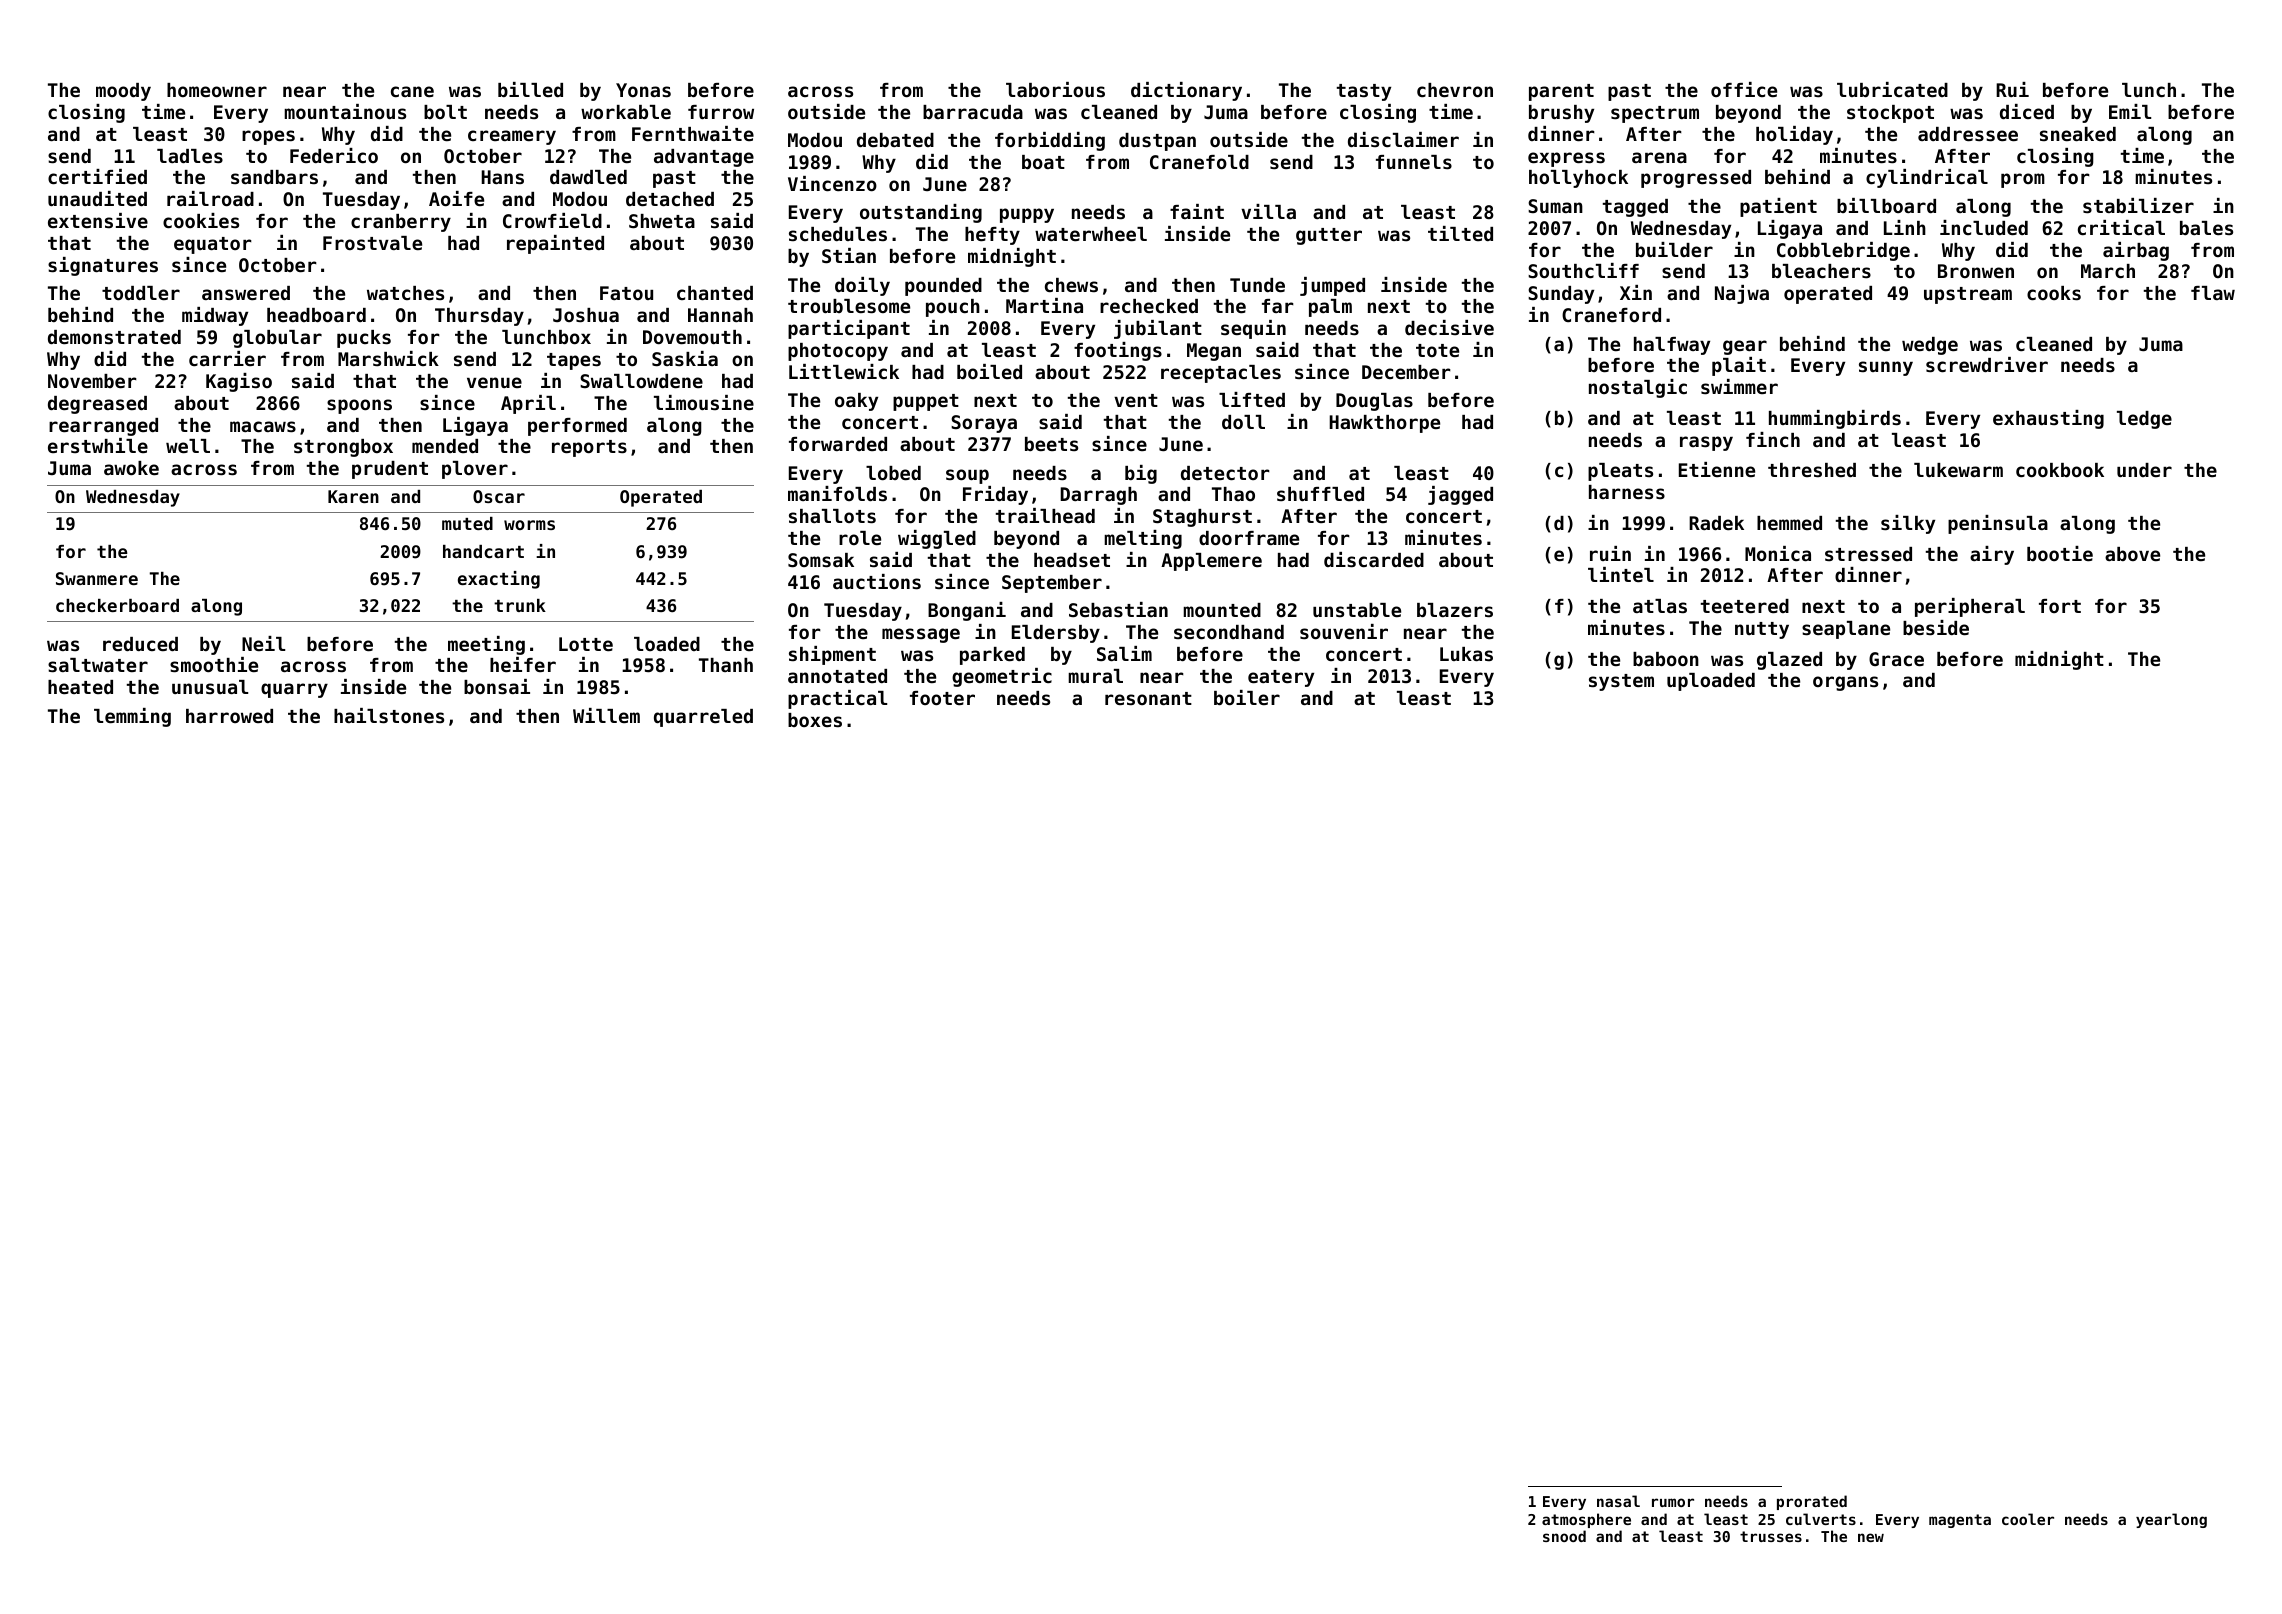 The image size is (2282, 1614). Describe the element at coordinates (345, 111) in the screenshot. I see `mountainous` at that location.
